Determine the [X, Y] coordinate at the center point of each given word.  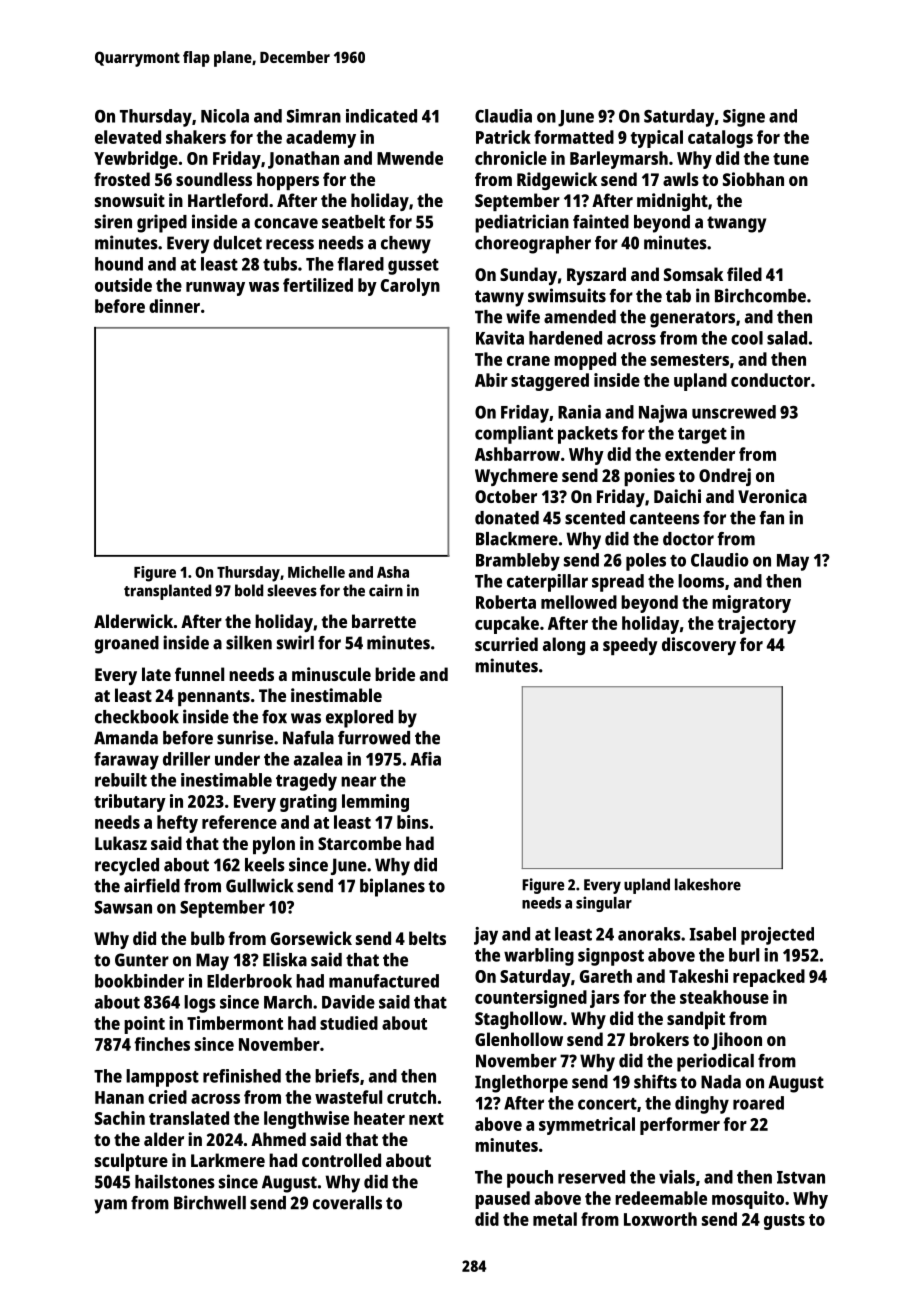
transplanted [167, 592]
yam [110, 1206]
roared [758, 1103]
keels [265, 865]
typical [656, 139]
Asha [393, 572]
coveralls [347, 1203]
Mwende [410, 158]
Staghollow [519, 1020]
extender [700, 454]
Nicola [225, 116]
